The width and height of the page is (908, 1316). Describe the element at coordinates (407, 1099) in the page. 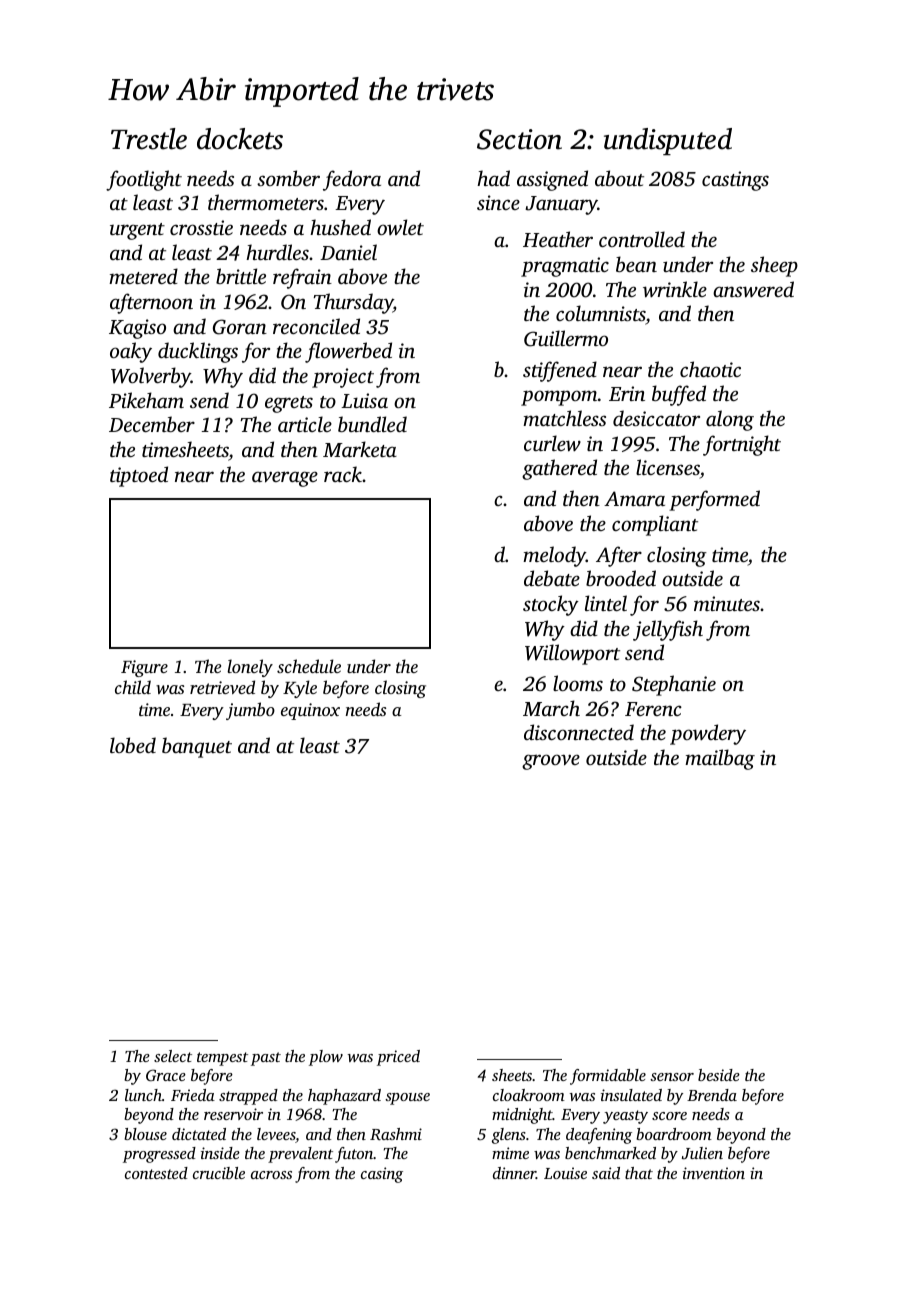

I see `spouse` at that location.
